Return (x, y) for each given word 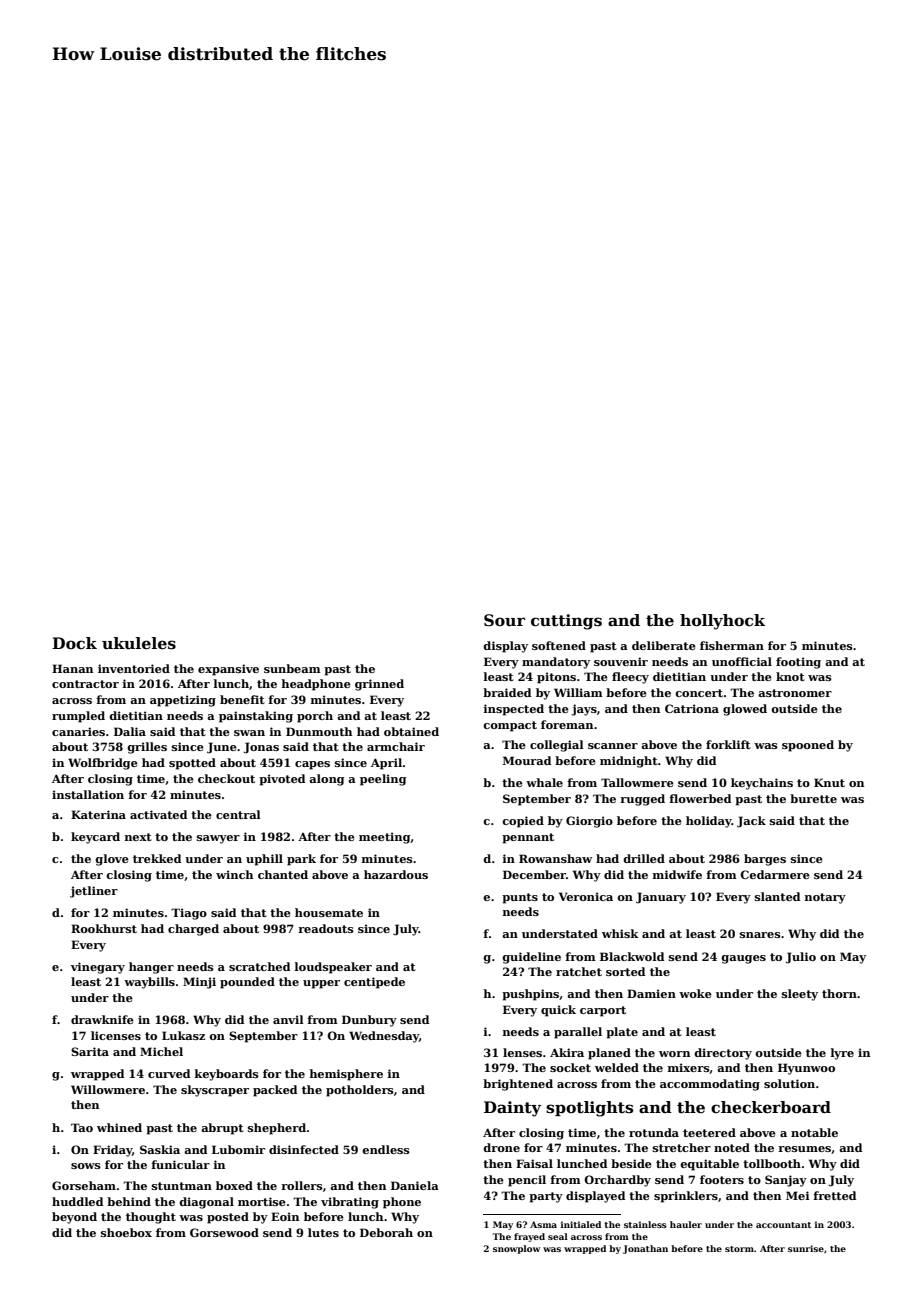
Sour (504, 620)
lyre (842, 1054)
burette (813, 798)
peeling (383, 780)
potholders (360, 1091)
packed (275, 1091)
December (534, 874)
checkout (226, 778)
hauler (686, 1224)
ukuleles (139, 643)
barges (765, 860)
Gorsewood (224, 1232)
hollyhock (722, 622)
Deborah (386, 1232)
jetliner (94, 892)
